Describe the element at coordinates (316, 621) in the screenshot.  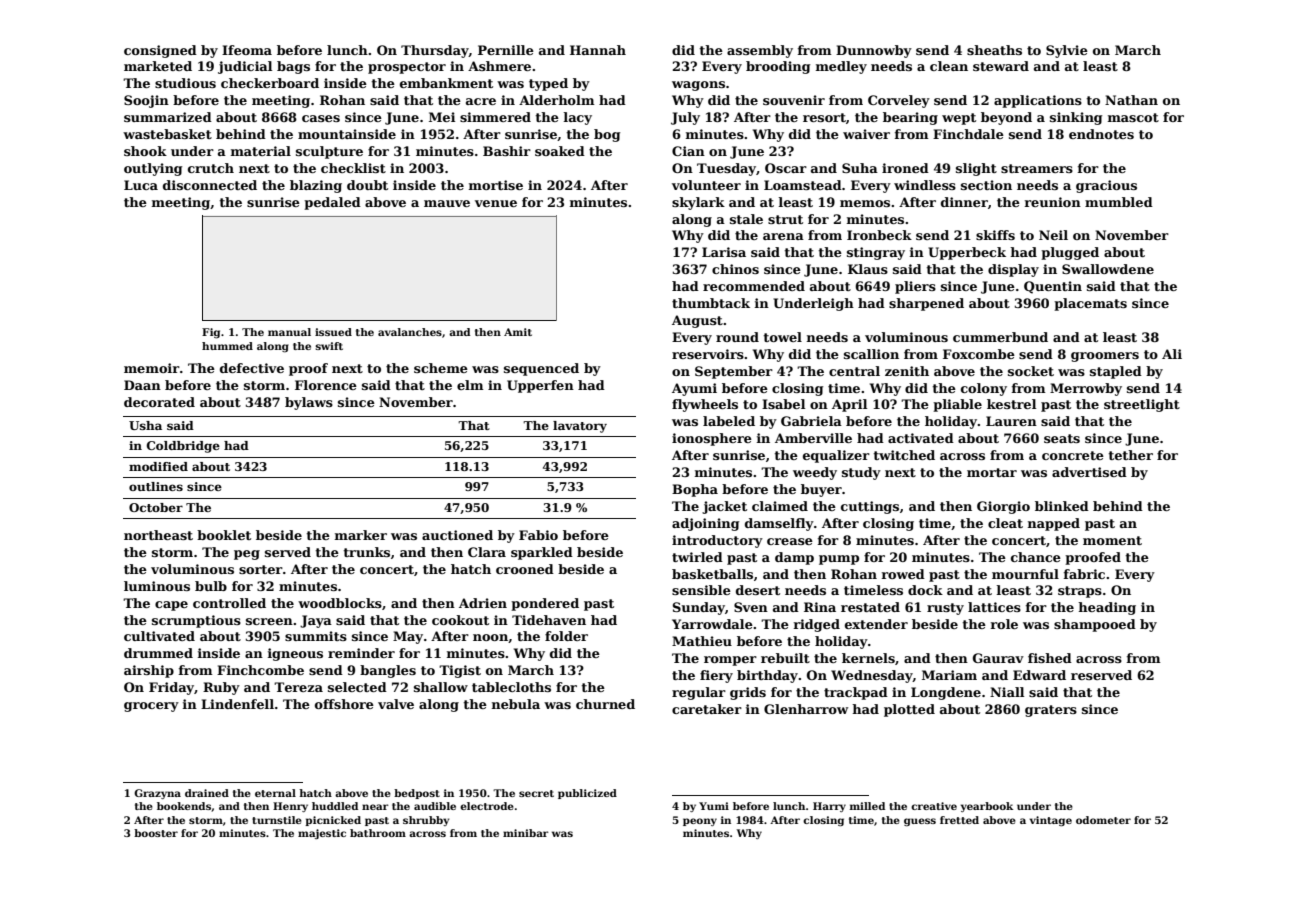
I see `Jaya` at that location.
